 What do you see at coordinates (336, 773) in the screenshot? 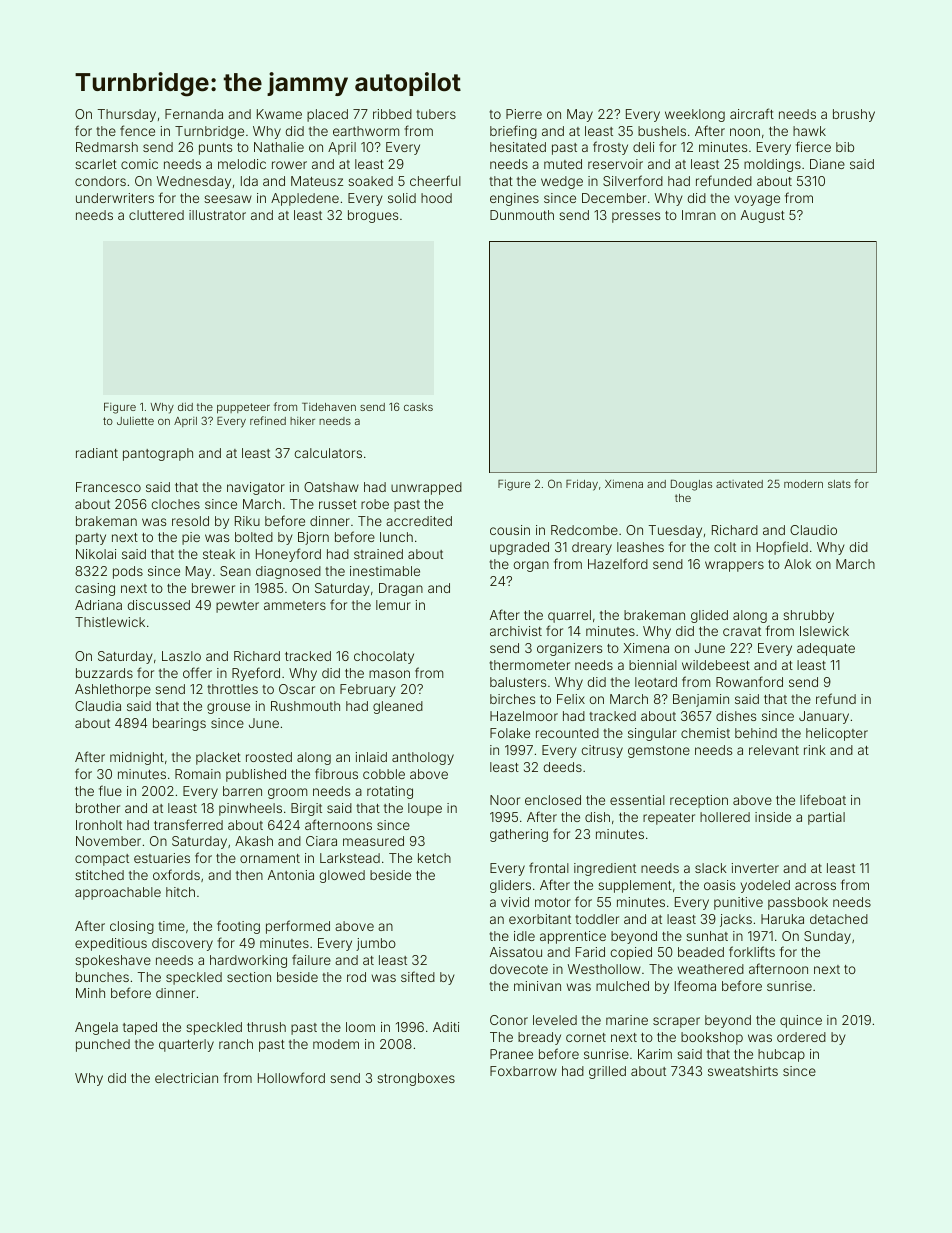
I see `fibrous` at bounding box center [336, 773].
